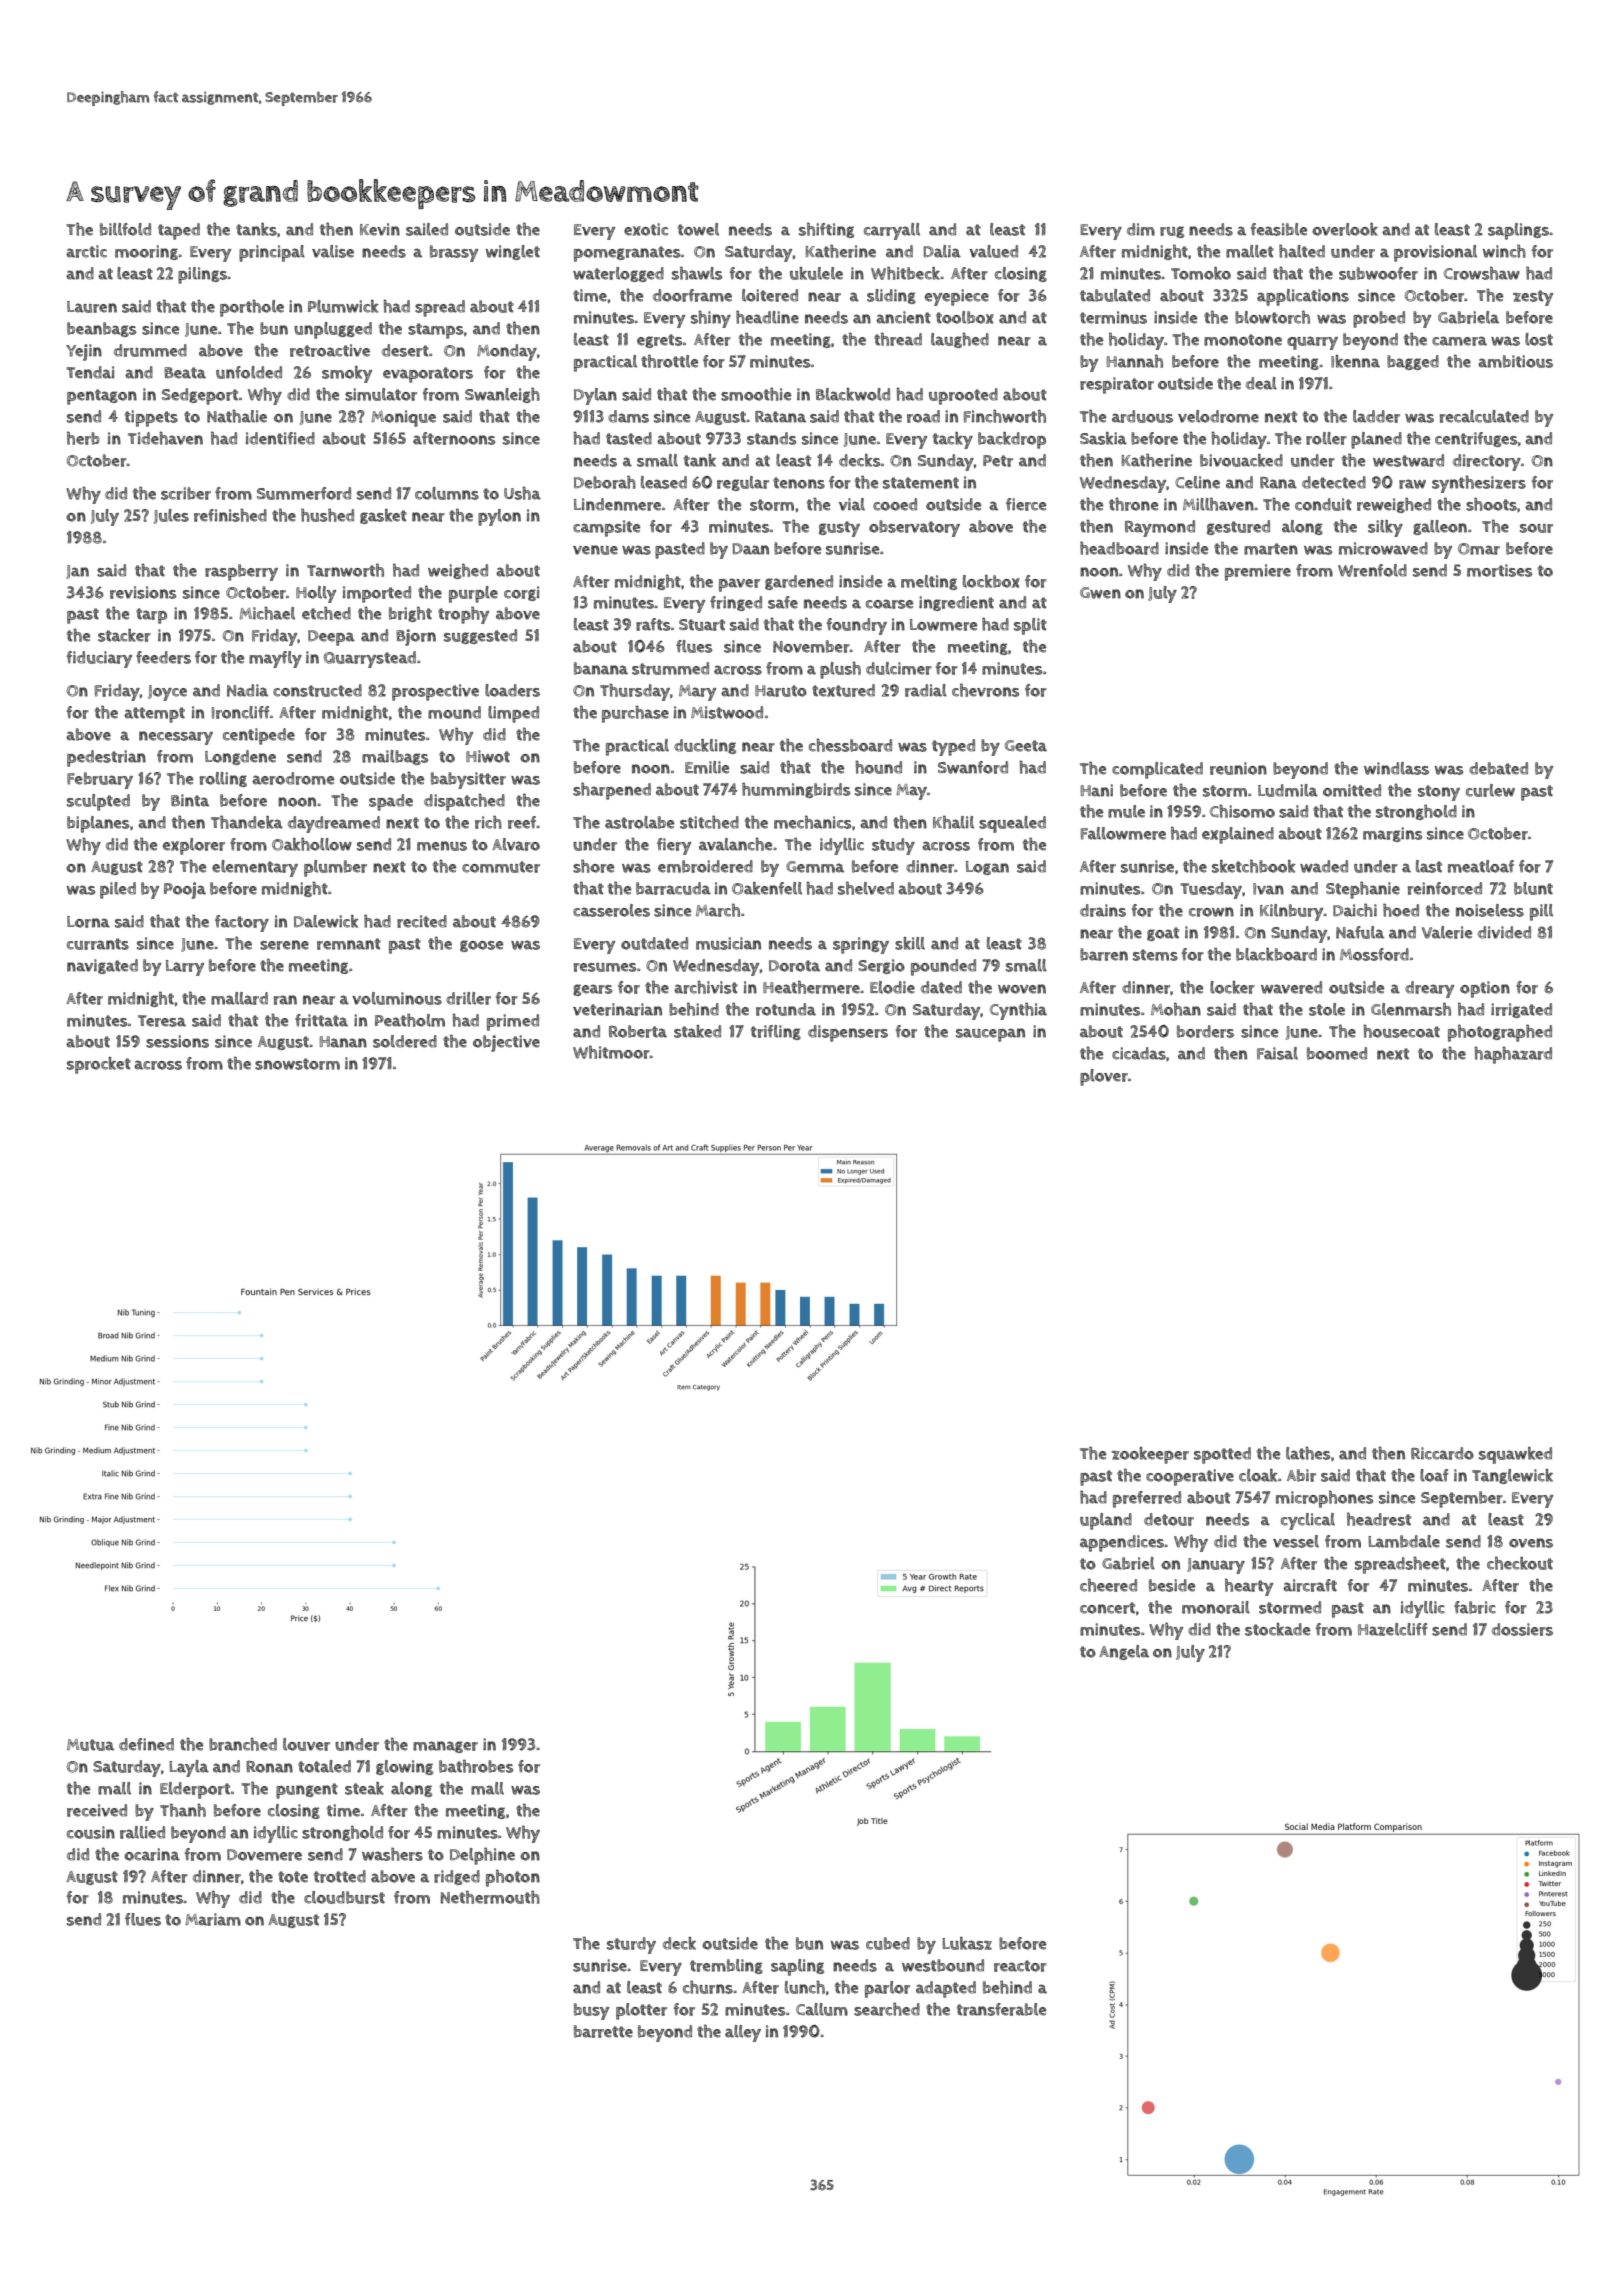 The height and width of the screenshot is (2292, 1620). I want to click on Hazelcliff, so click(1393, 1629).
